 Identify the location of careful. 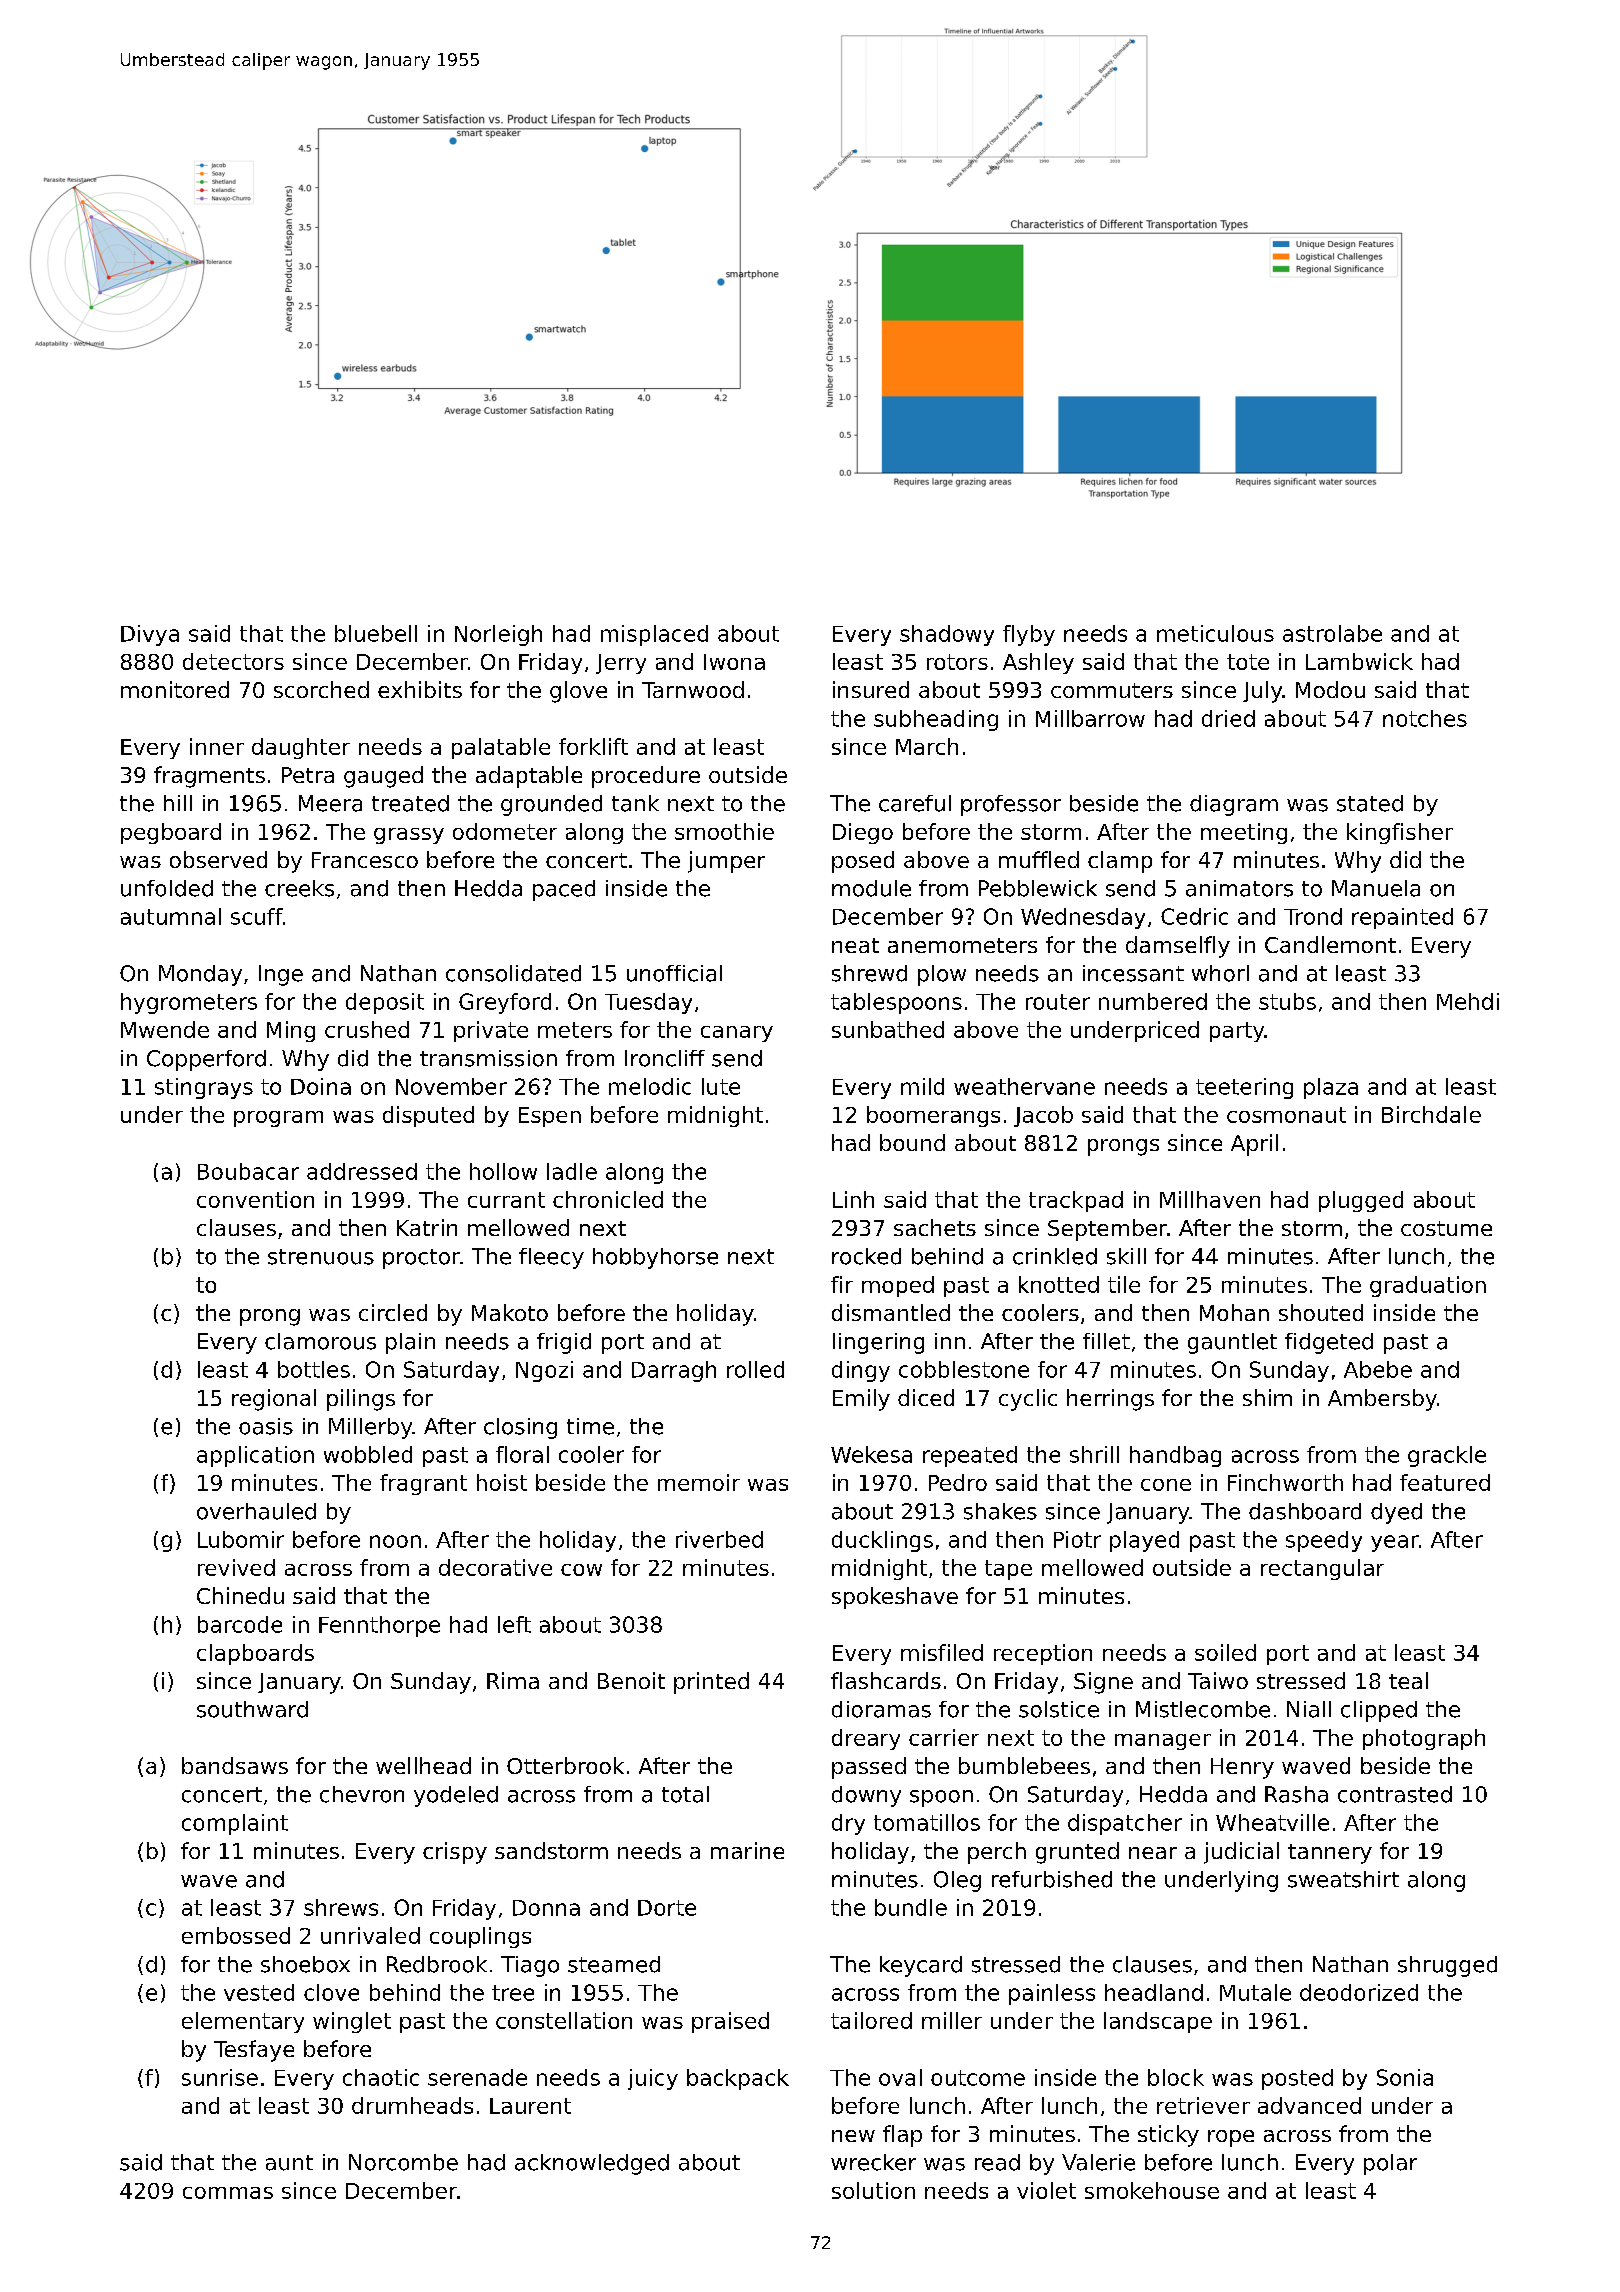
(915, 803).
